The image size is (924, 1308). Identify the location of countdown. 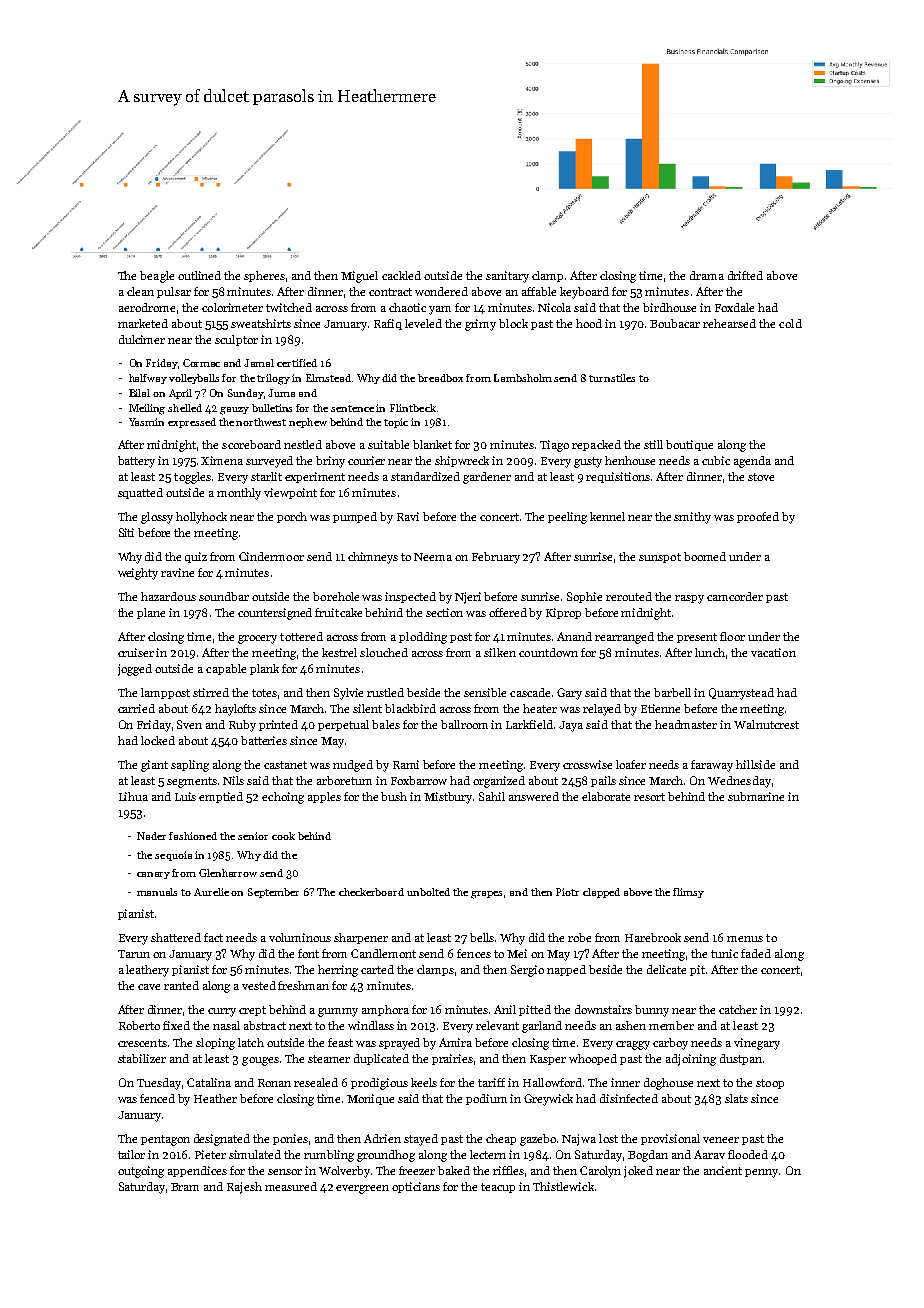
(548, 652).
